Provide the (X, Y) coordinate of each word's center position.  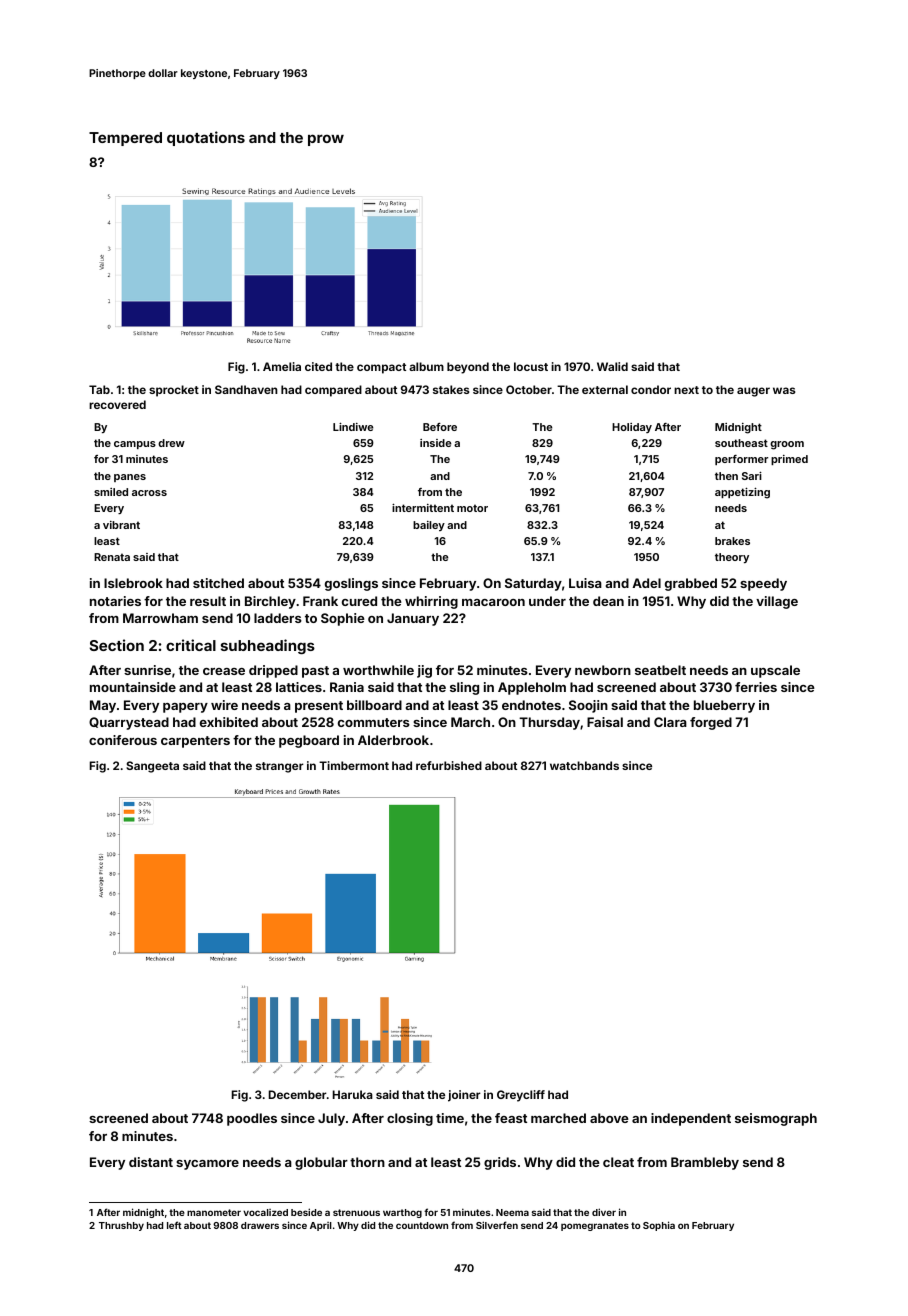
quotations (206, 138)
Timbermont (354, 765)
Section (117, 645)
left (174, 1225)
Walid (612, 366)
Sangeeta (152, 767)
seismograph (776, 1119)
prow (326, 140)
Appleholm (532, 688)
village (777, 602)
